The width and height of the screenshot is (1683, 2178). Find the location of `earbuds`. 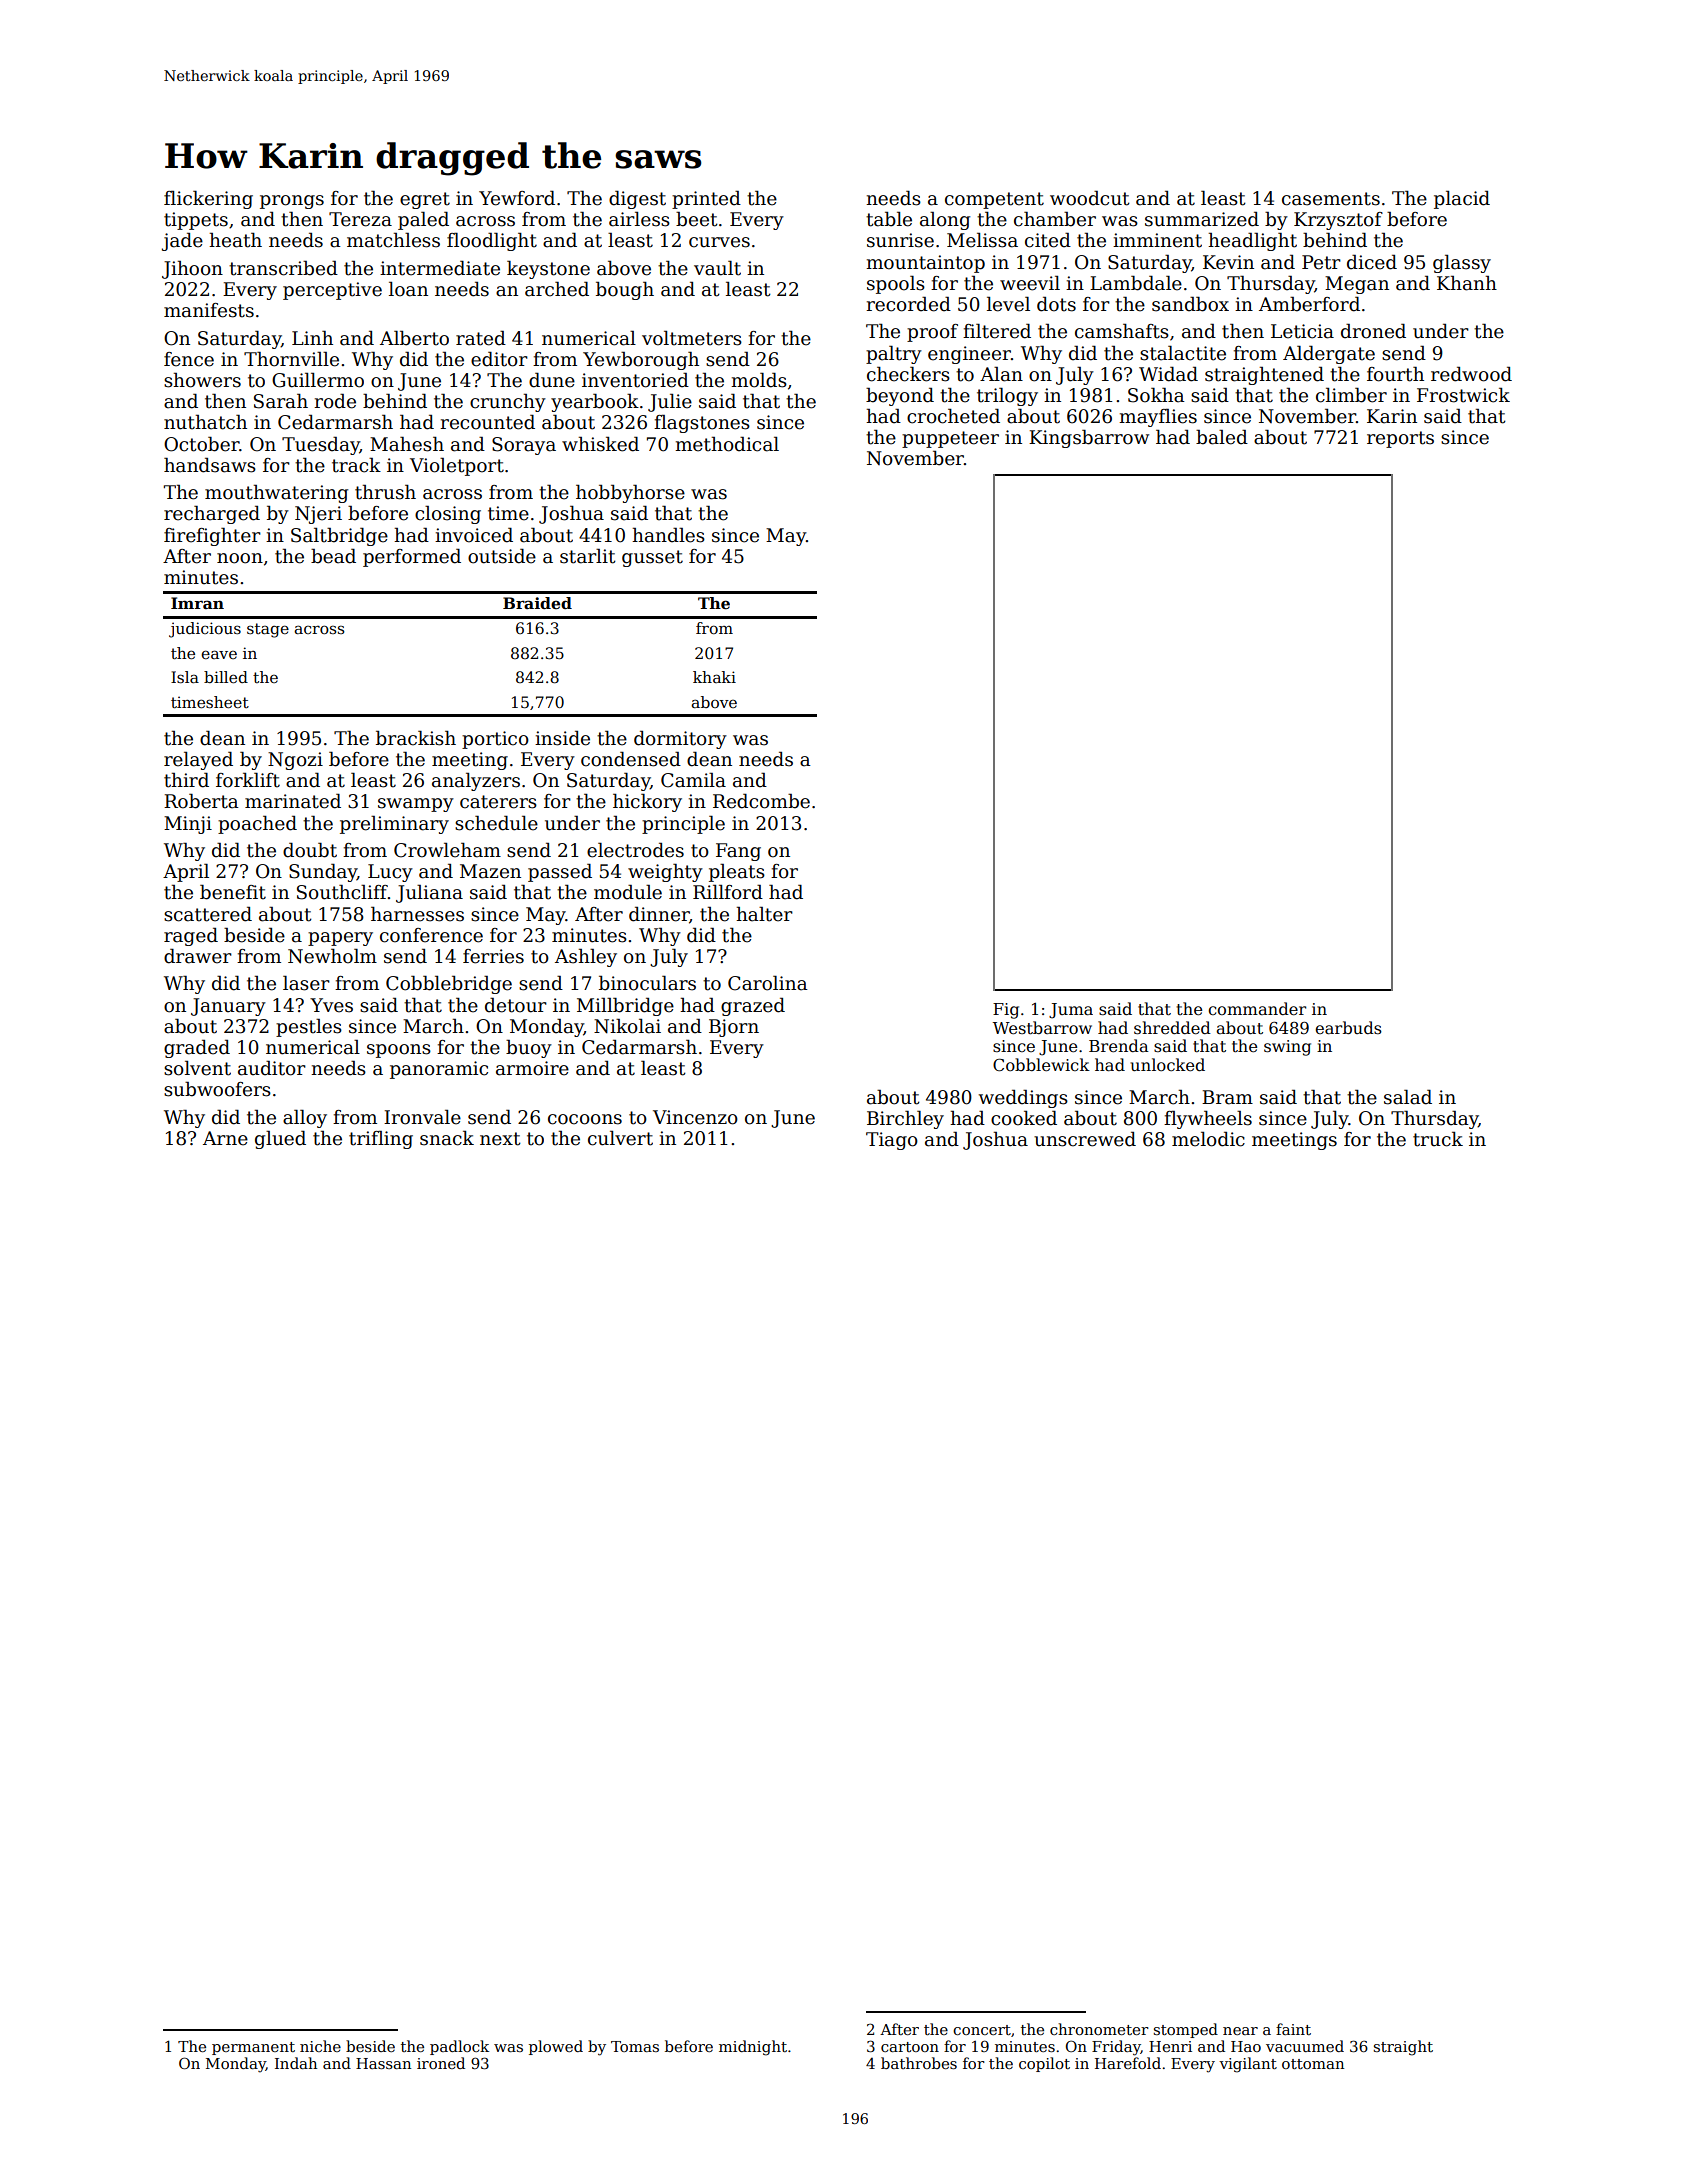

earbuds is located at coordinates (1348, 1028).
